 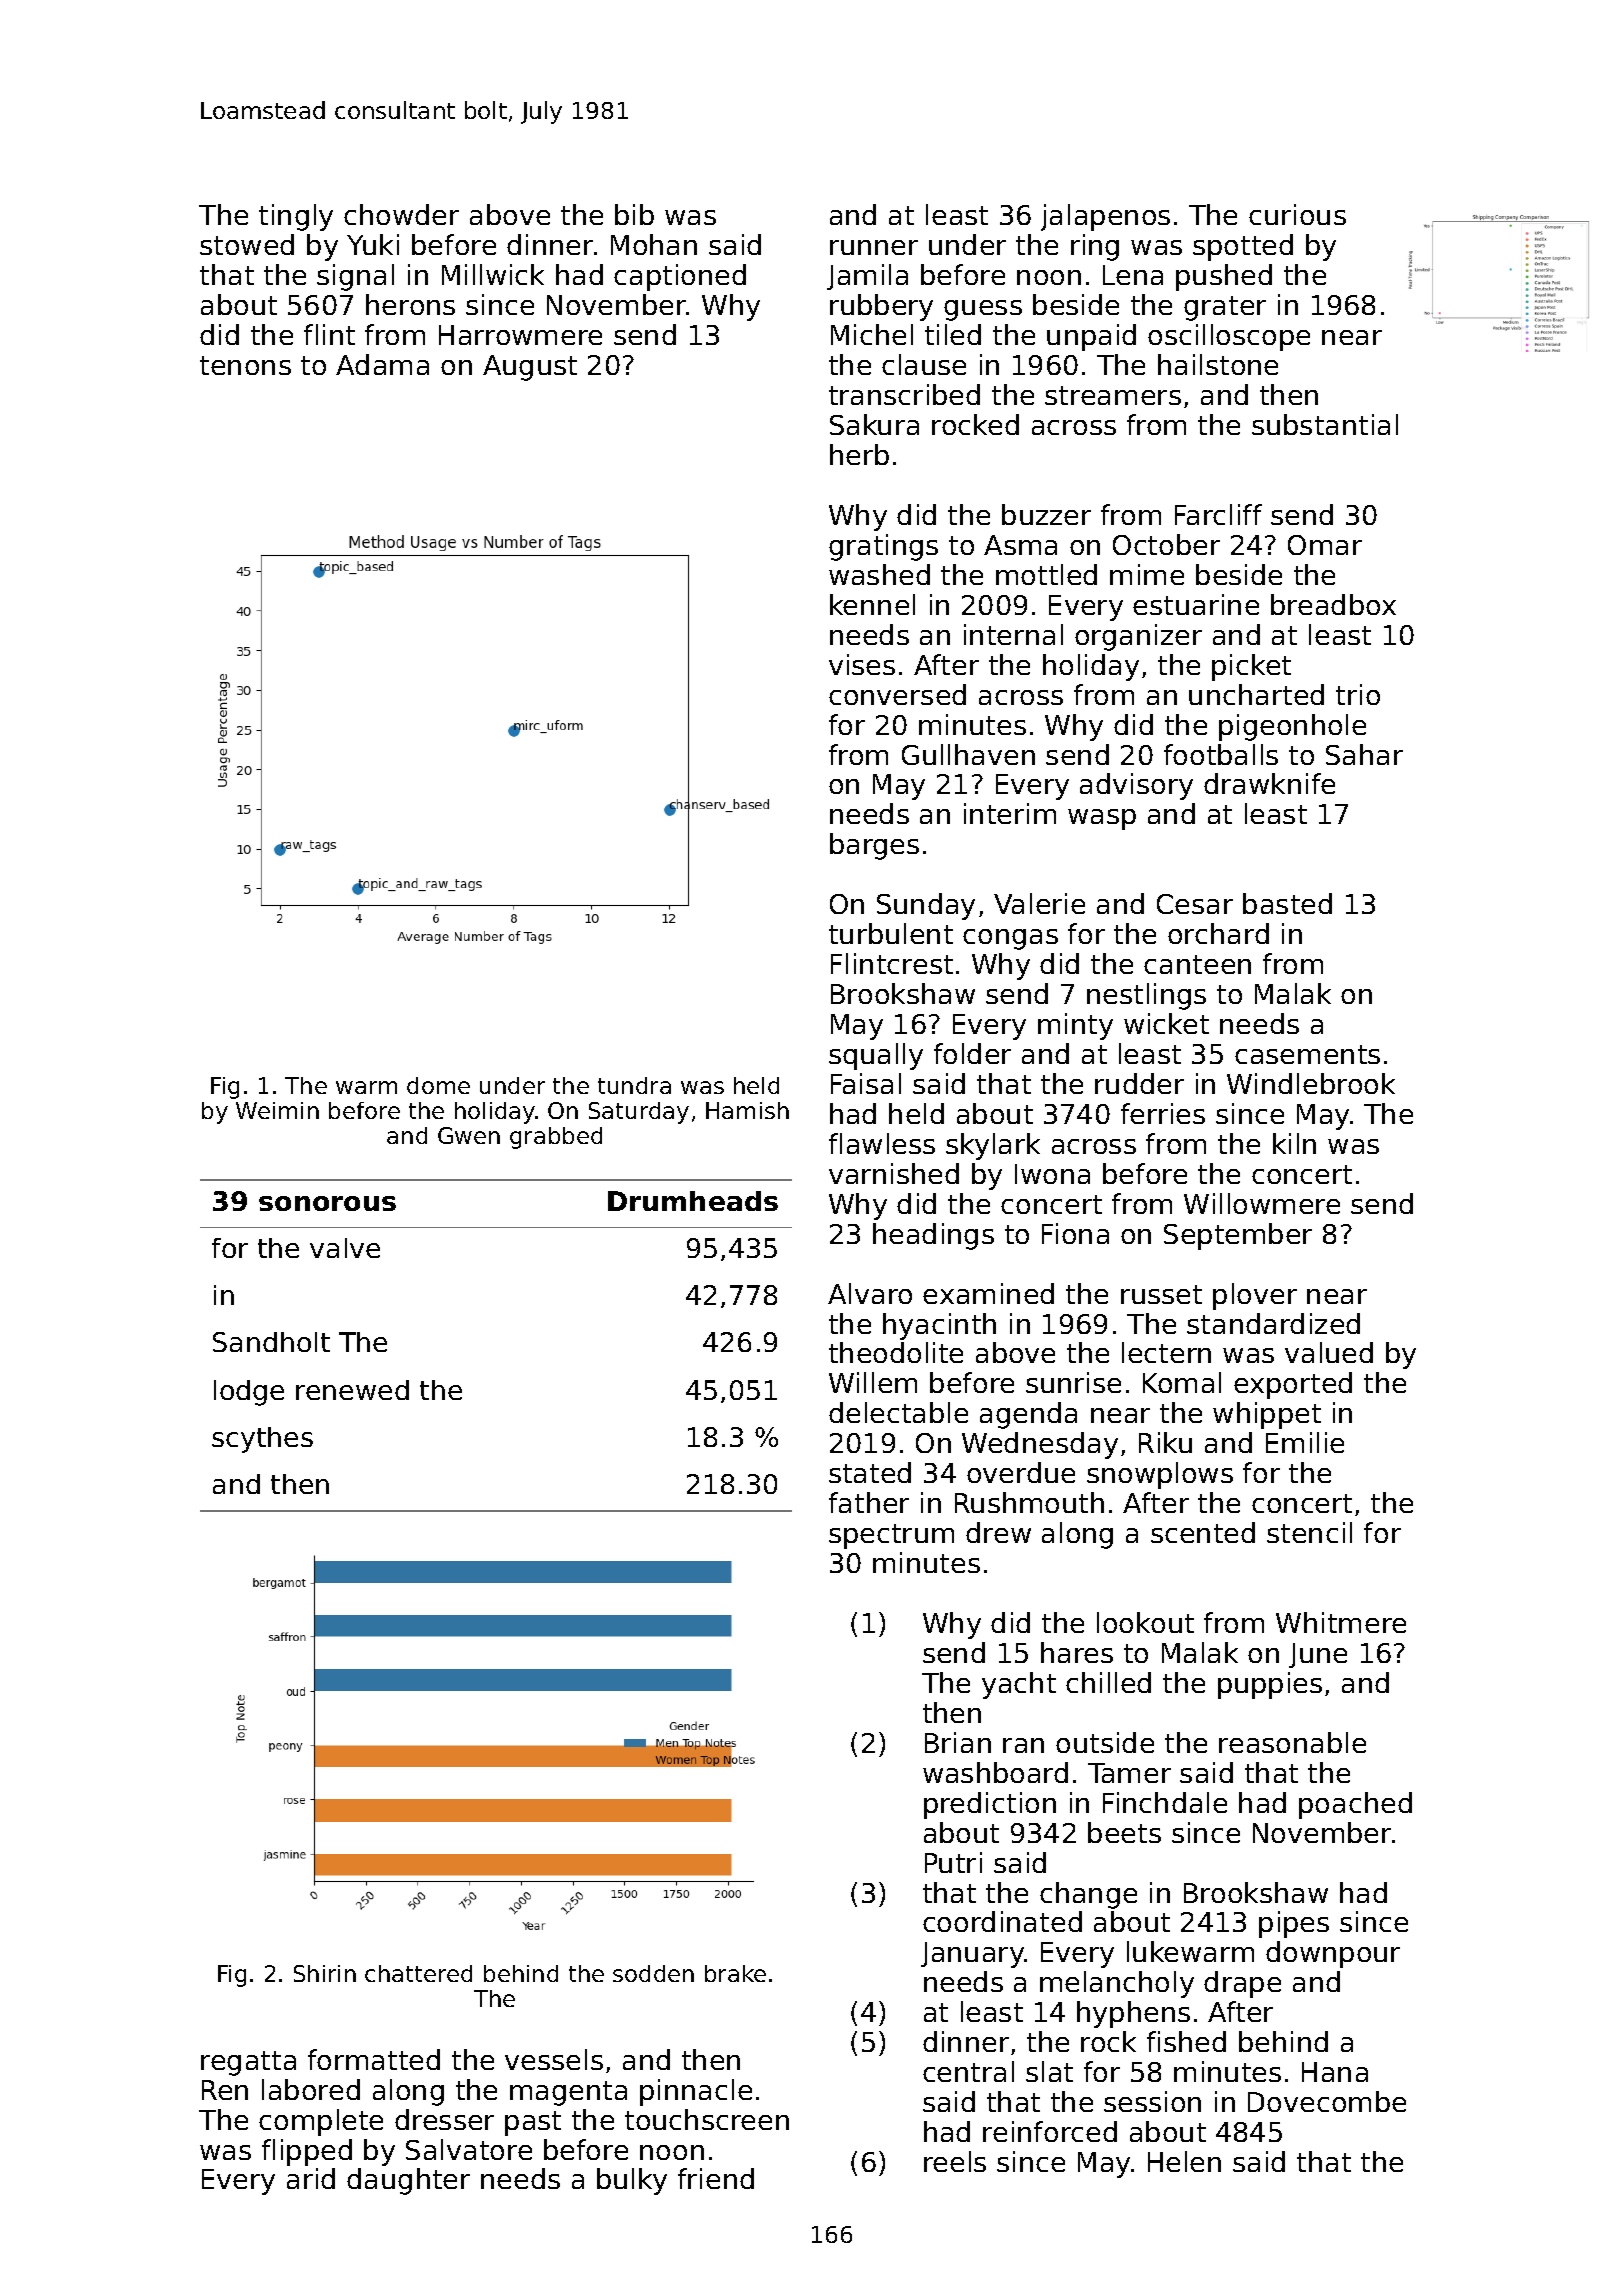 What do you see at coordinates (1293, 1385) in the document?
I see `exported` at bounding box center [1293, 1385].
